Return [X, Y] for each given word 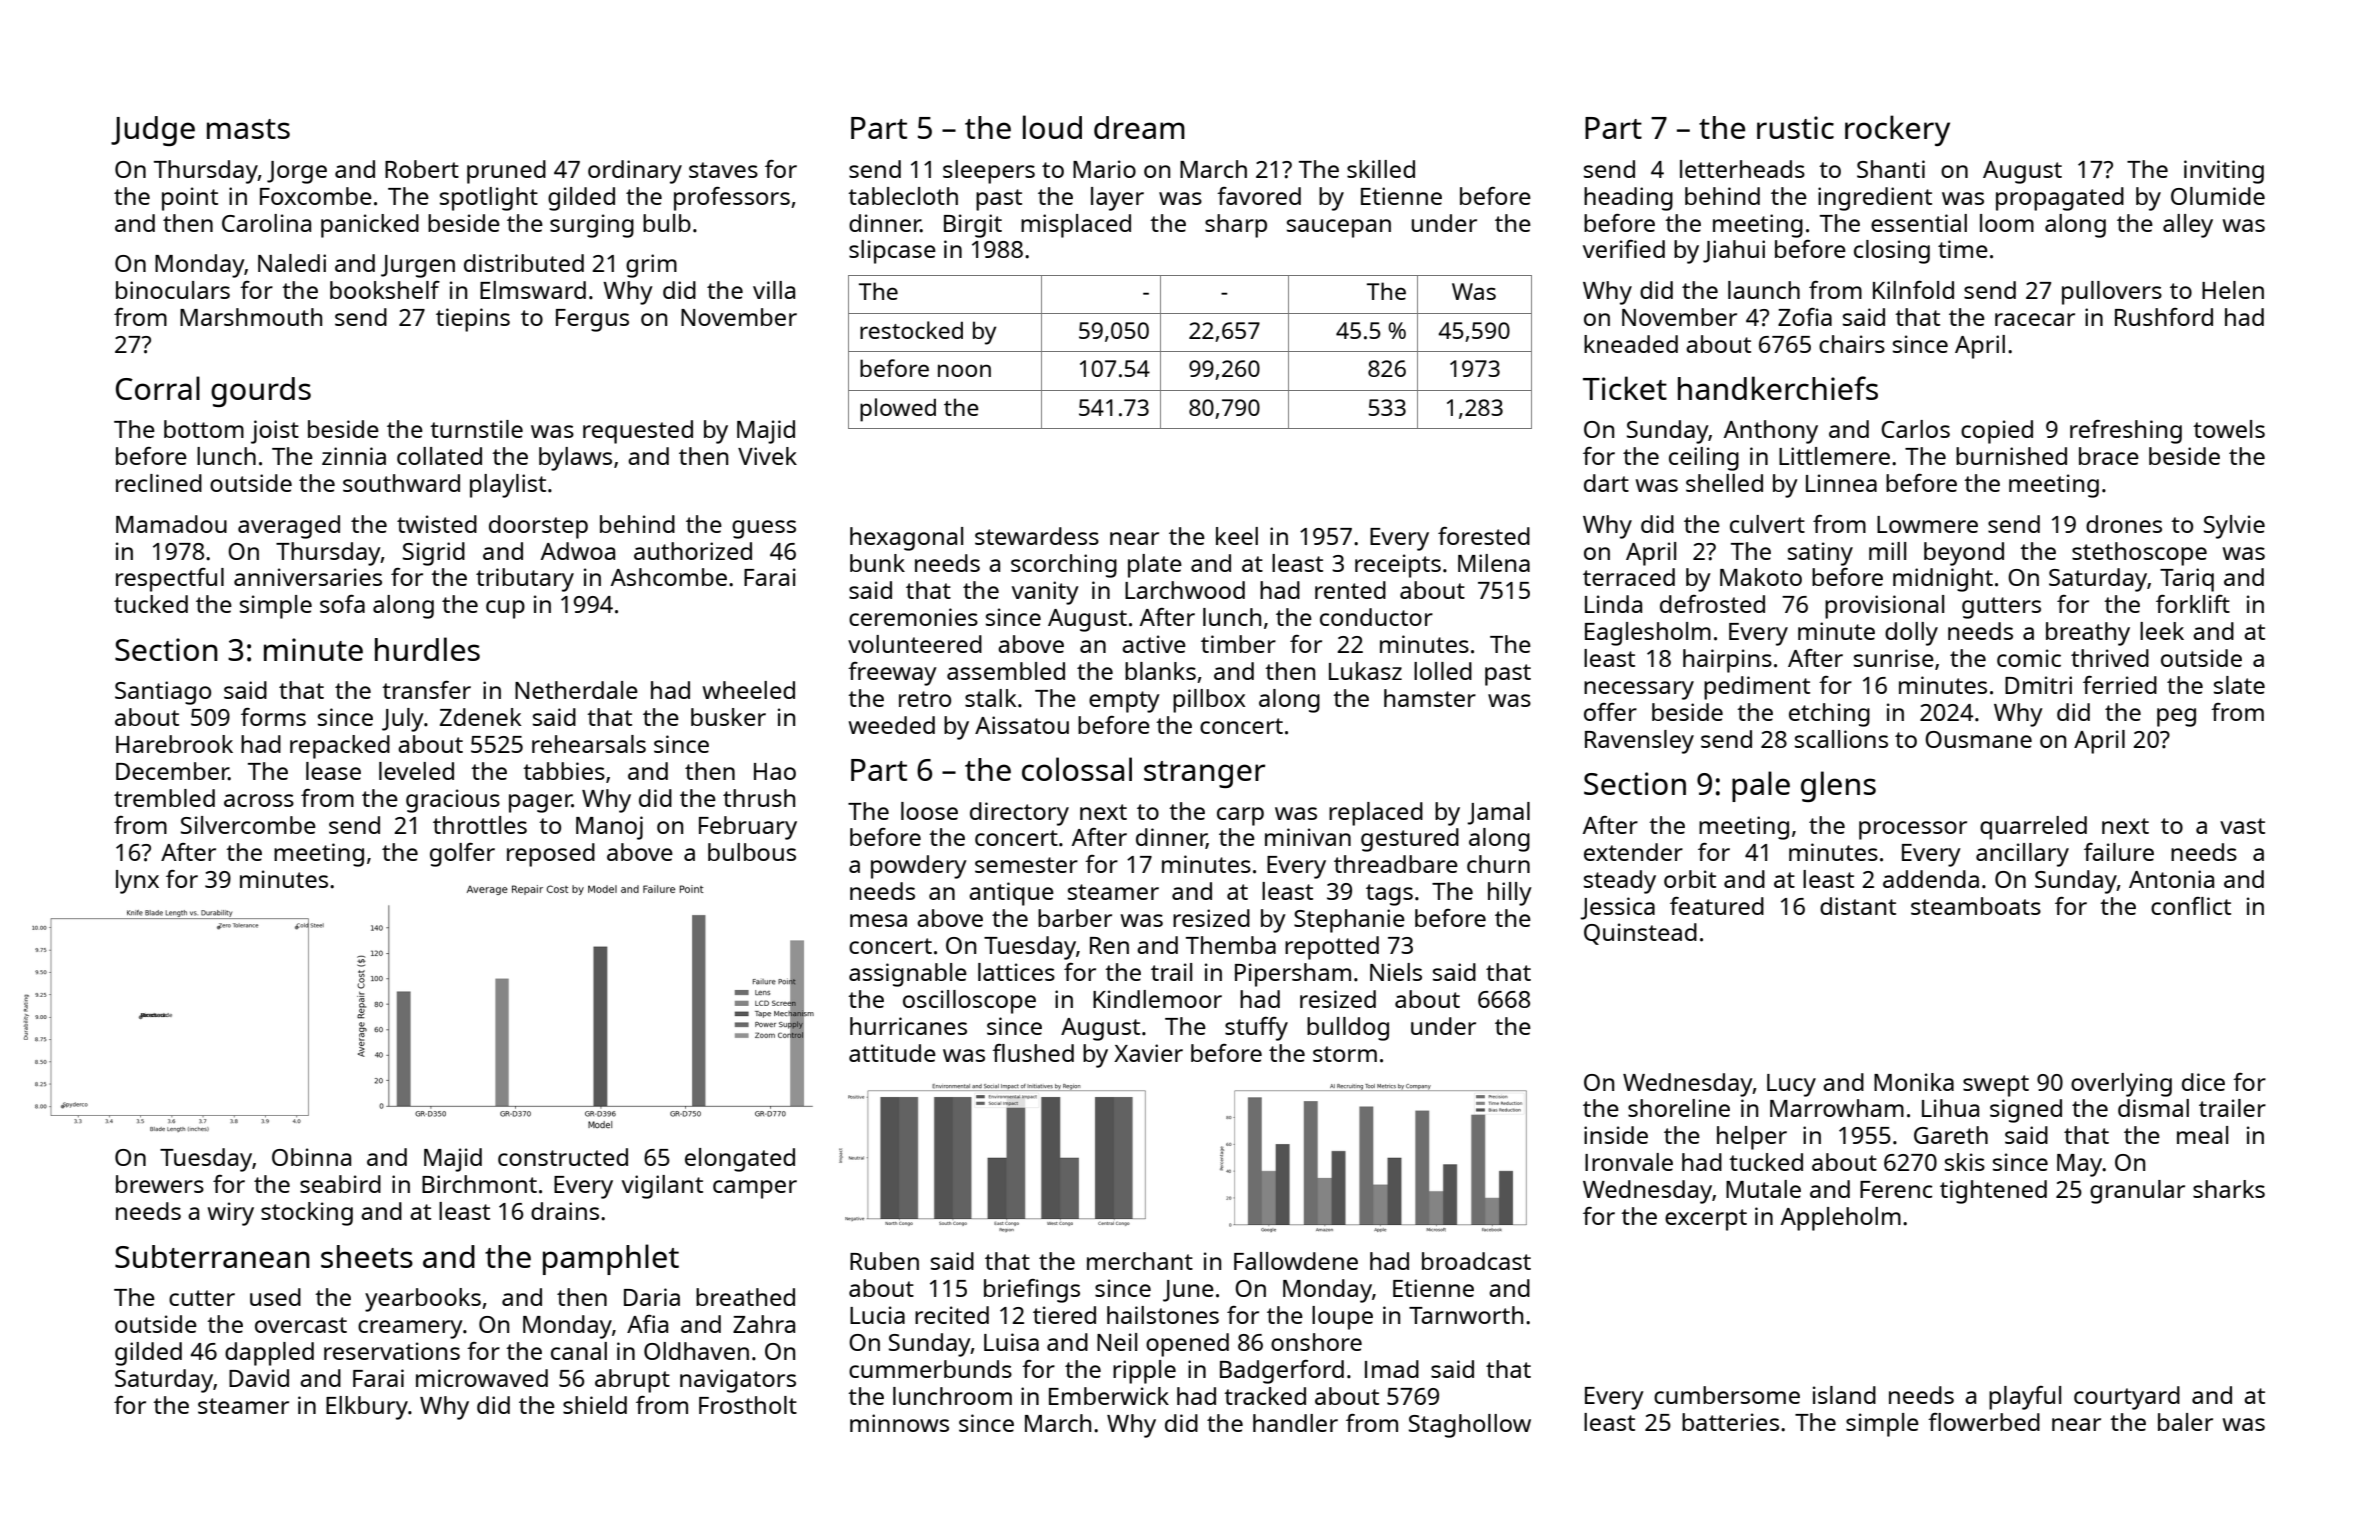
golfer [462, 855]
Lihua [1950, 1108]
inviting [2224, 172]
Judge [153, 131]
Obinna [311, 1157]
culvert [1767, 524]
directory [1019, 814]
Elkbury [367, 1408]
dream [1139, 127]
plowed [898, 410]
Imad [1392, 1369]
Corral [158, 388]
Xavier [1148, 1053]
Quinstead [1640, 934]
